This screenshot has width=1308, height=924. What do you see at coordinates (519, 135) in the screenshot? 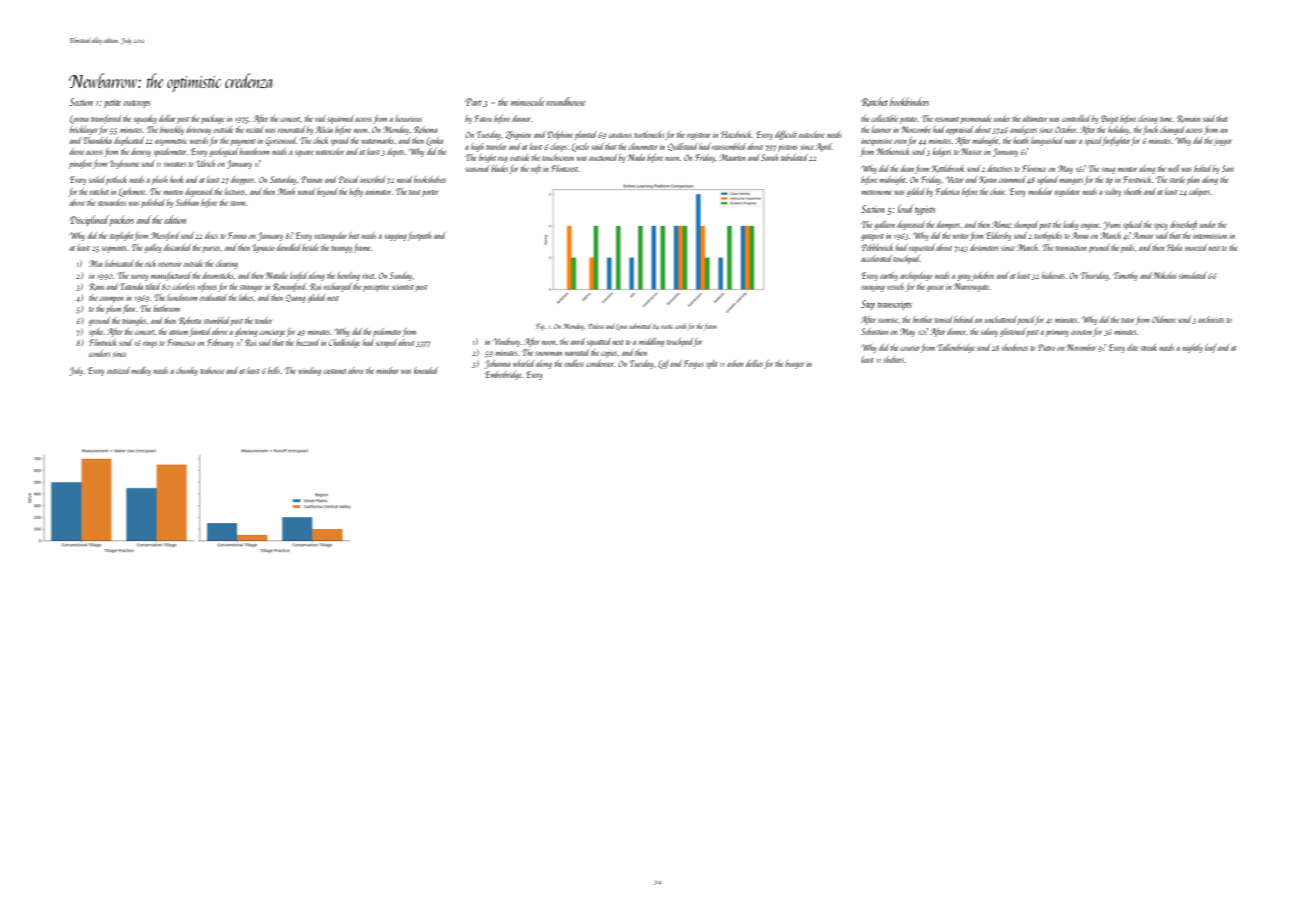
I see `Zbigniew` at bounding box center [519, 135].
